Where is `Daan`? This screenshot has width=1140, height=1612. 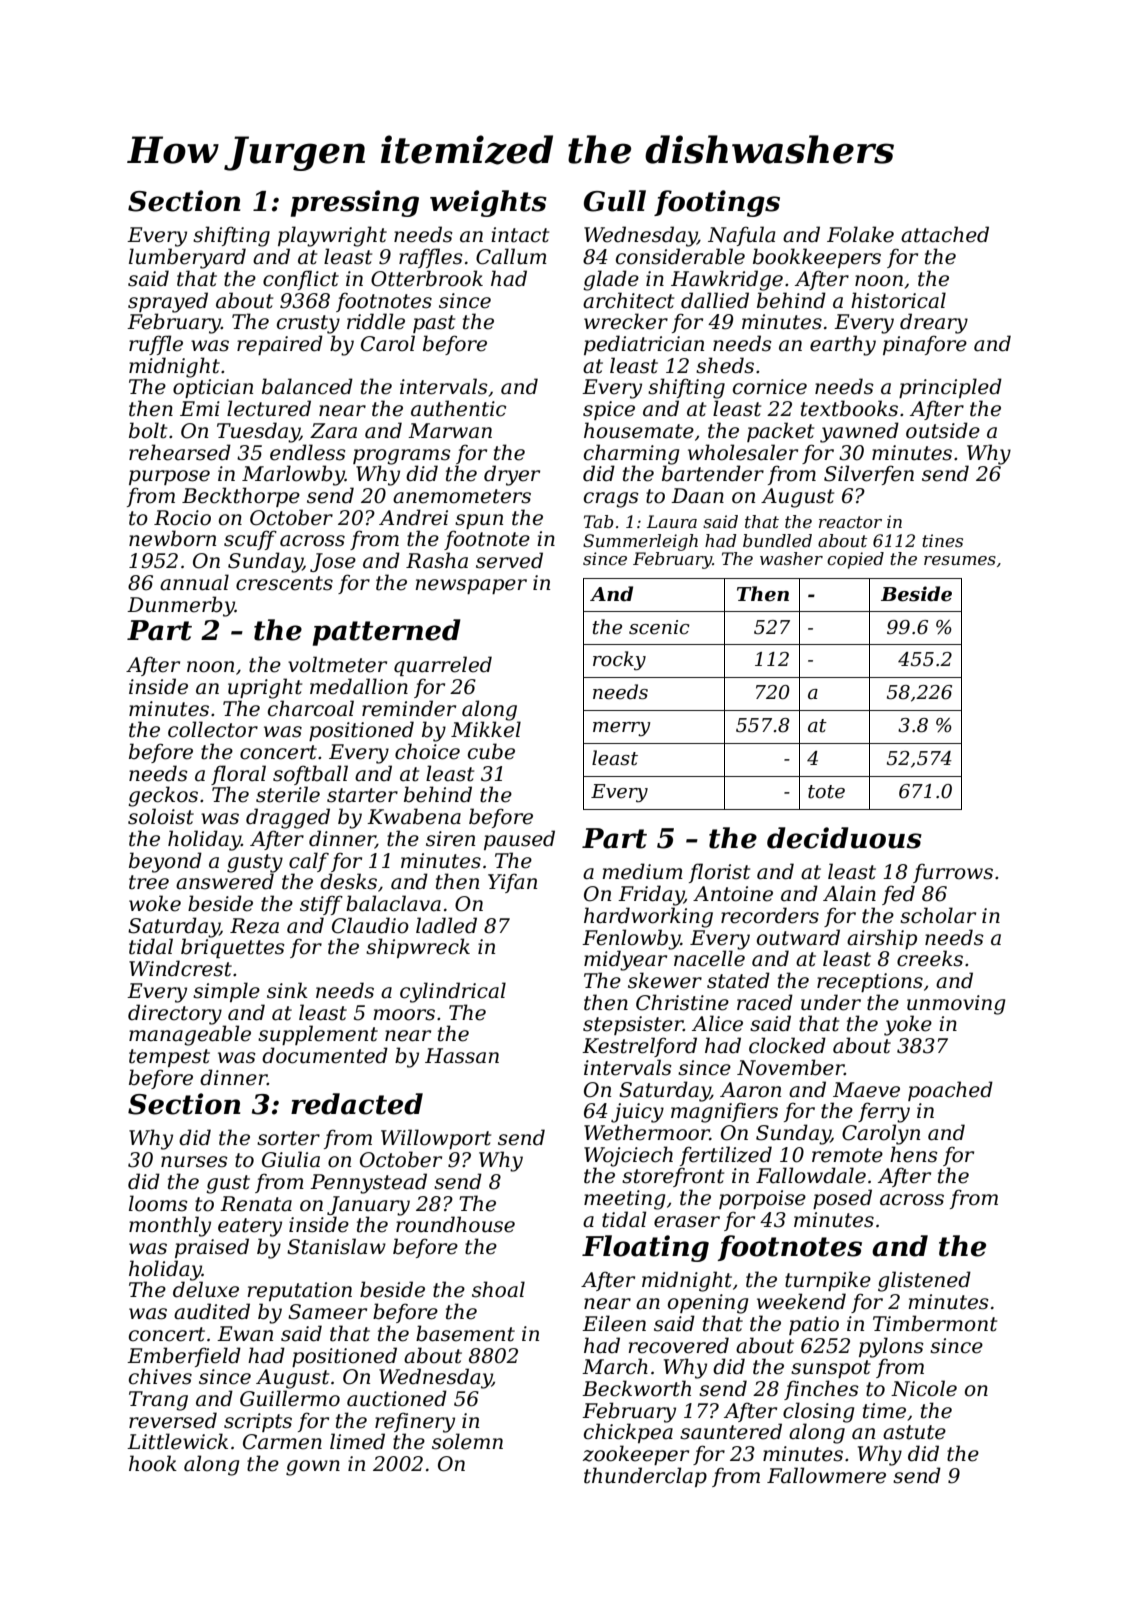 Daan is located at coordinates (697, 496).
